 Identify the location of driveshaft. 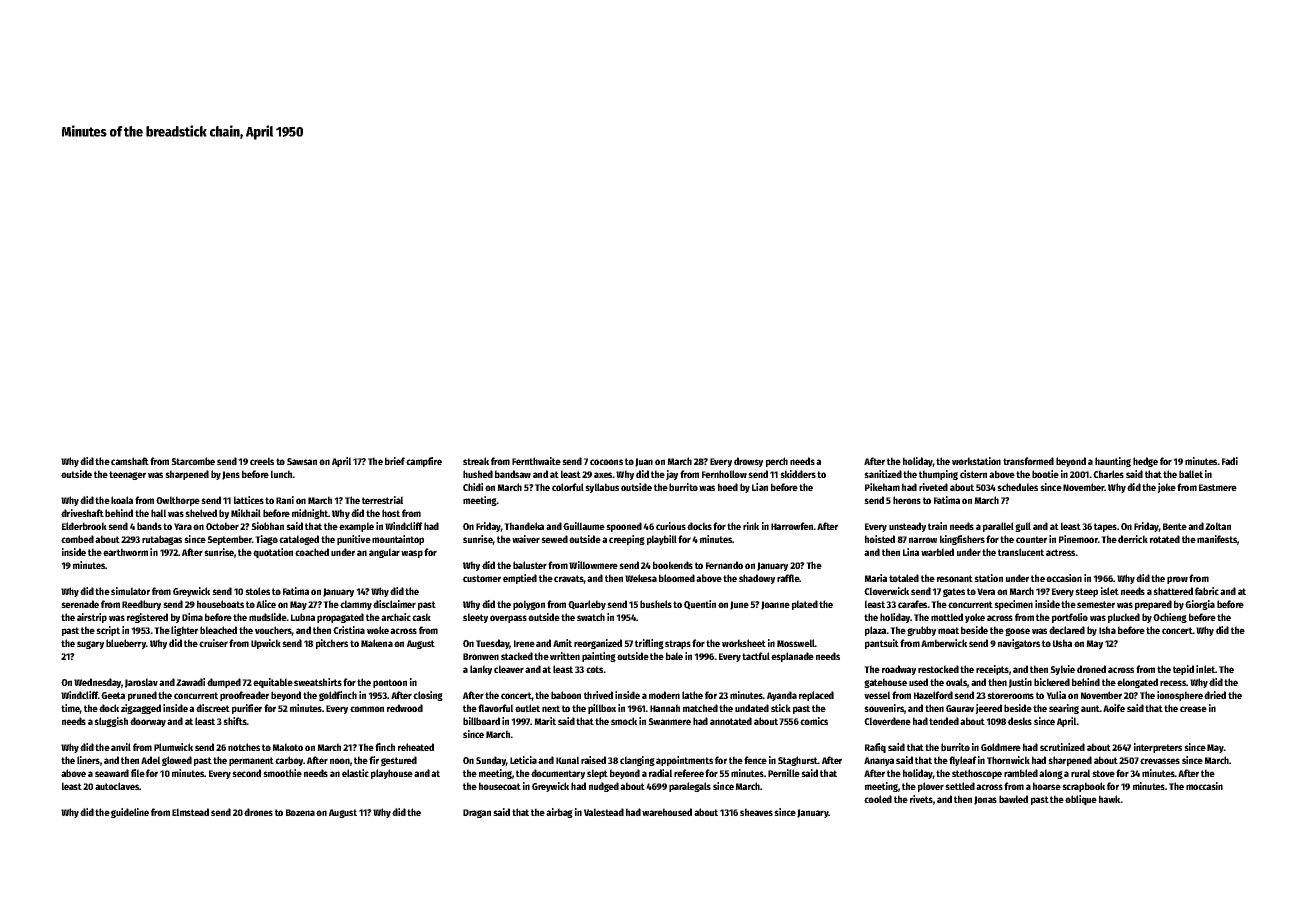
(82, 513).
